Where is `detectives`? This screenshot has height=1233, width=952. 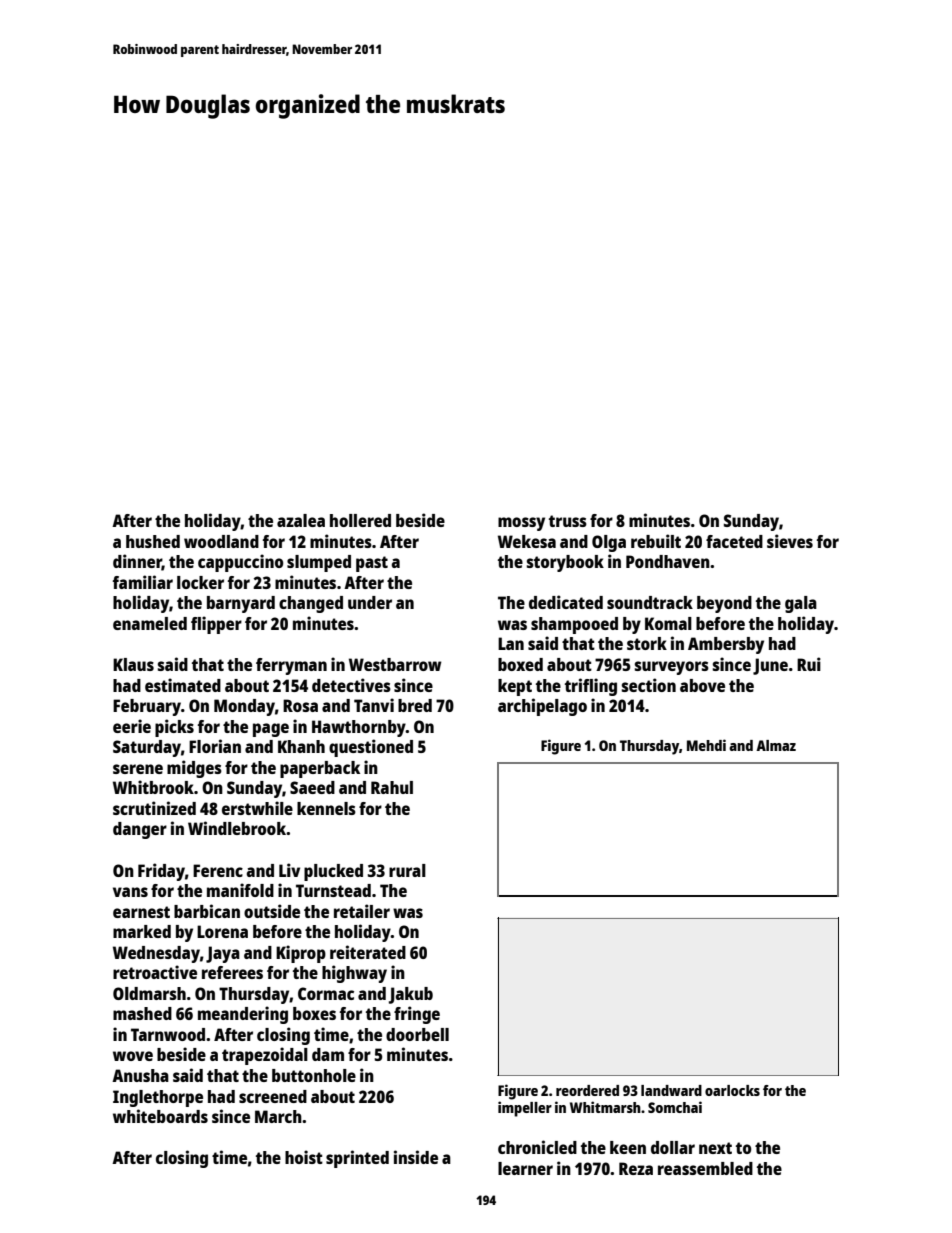 detectives is located at coordinates (351, 685).
